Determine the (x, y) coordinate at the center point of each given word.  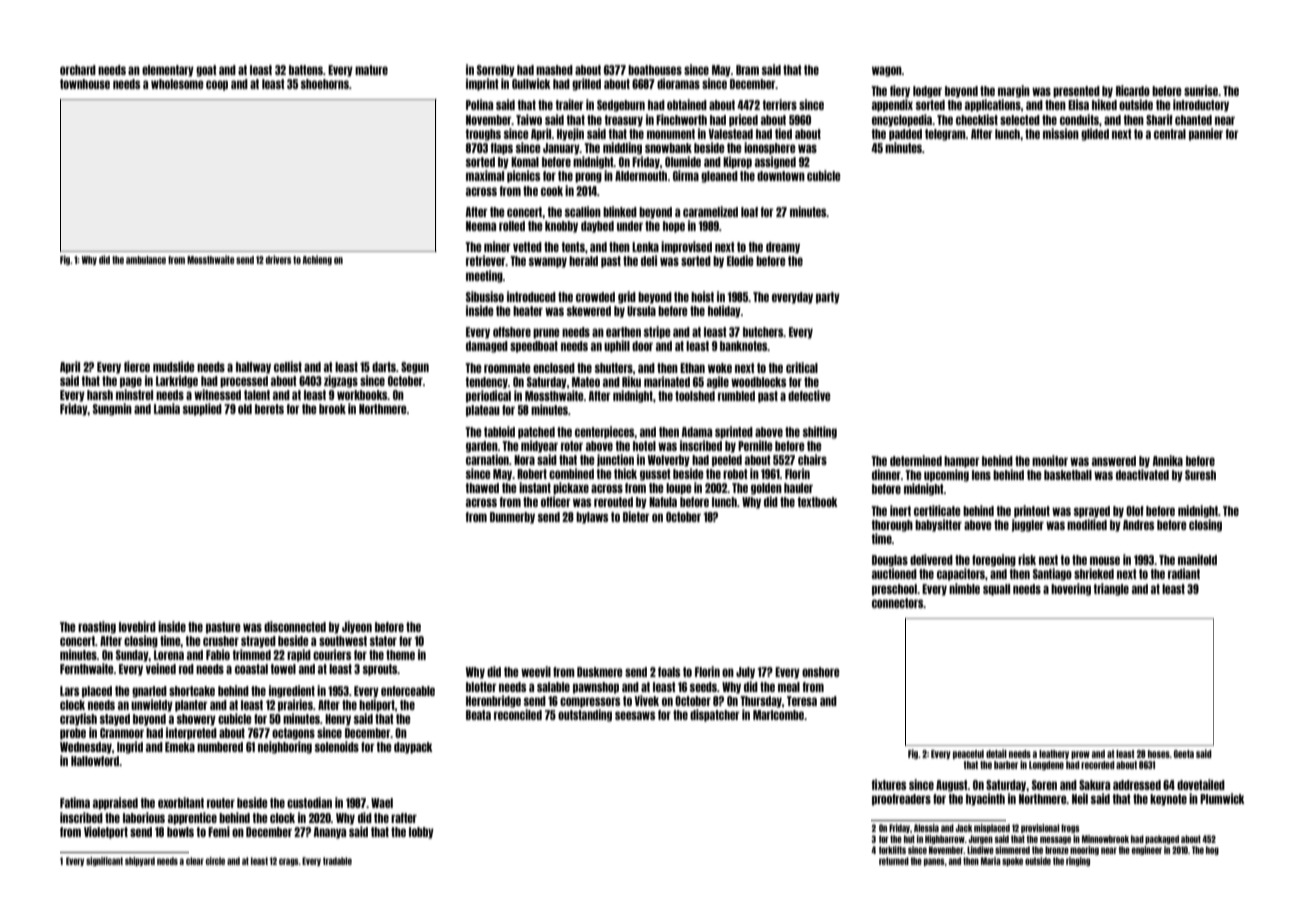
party (828, 298)
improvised (686, 247)
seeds (703, 687)
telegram (945, 135)
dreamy (783, 248)
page (131, 382)
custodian (309, 802)
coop (217, 85)
